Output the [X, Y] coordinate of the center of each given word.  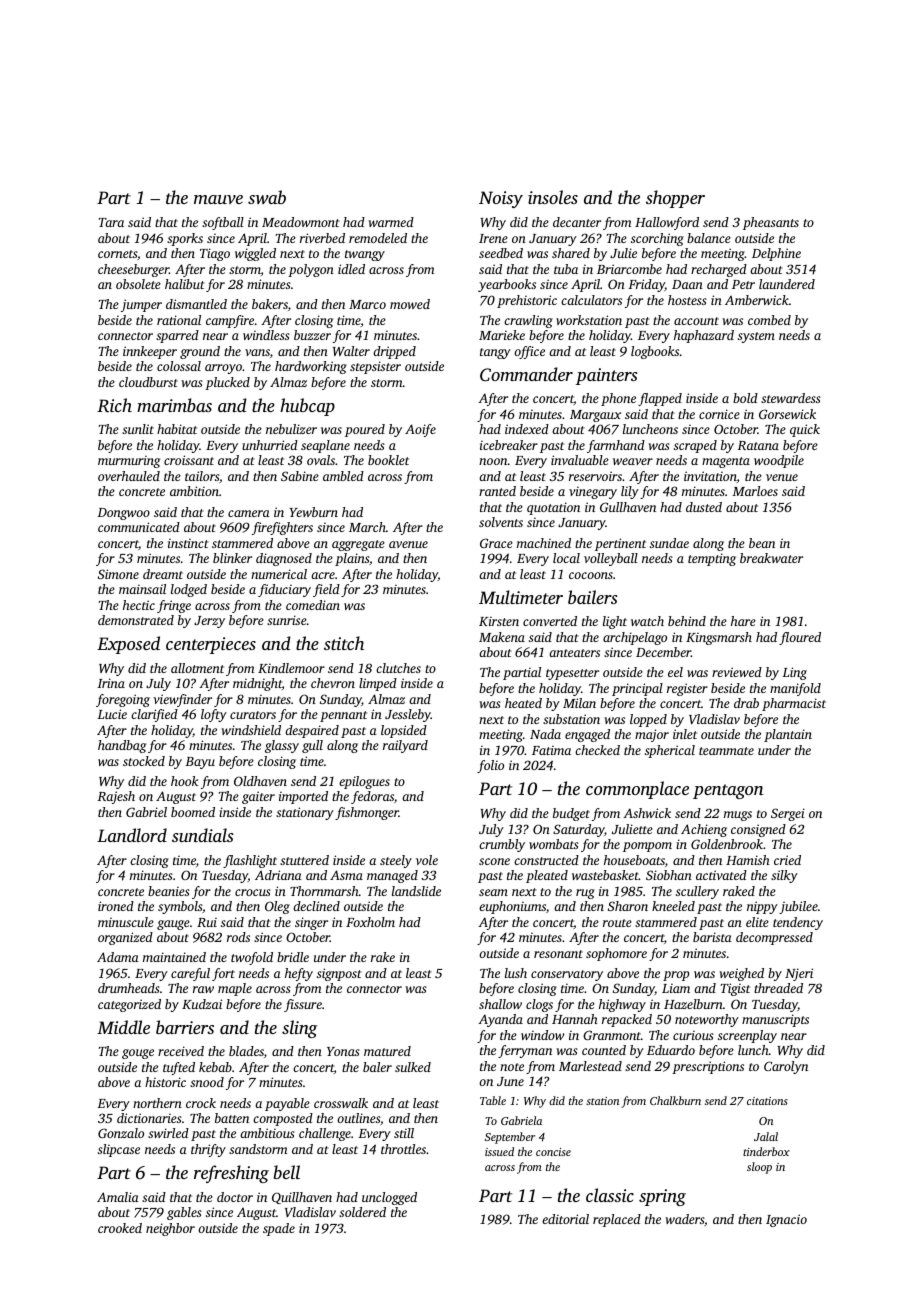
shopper [675, 199]
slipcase [119, 1150]
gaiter [258, 797]
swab [267, 197]
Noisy [501, 199]
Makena [502, 637]
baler [377, 1067]
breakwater [771, 558]
